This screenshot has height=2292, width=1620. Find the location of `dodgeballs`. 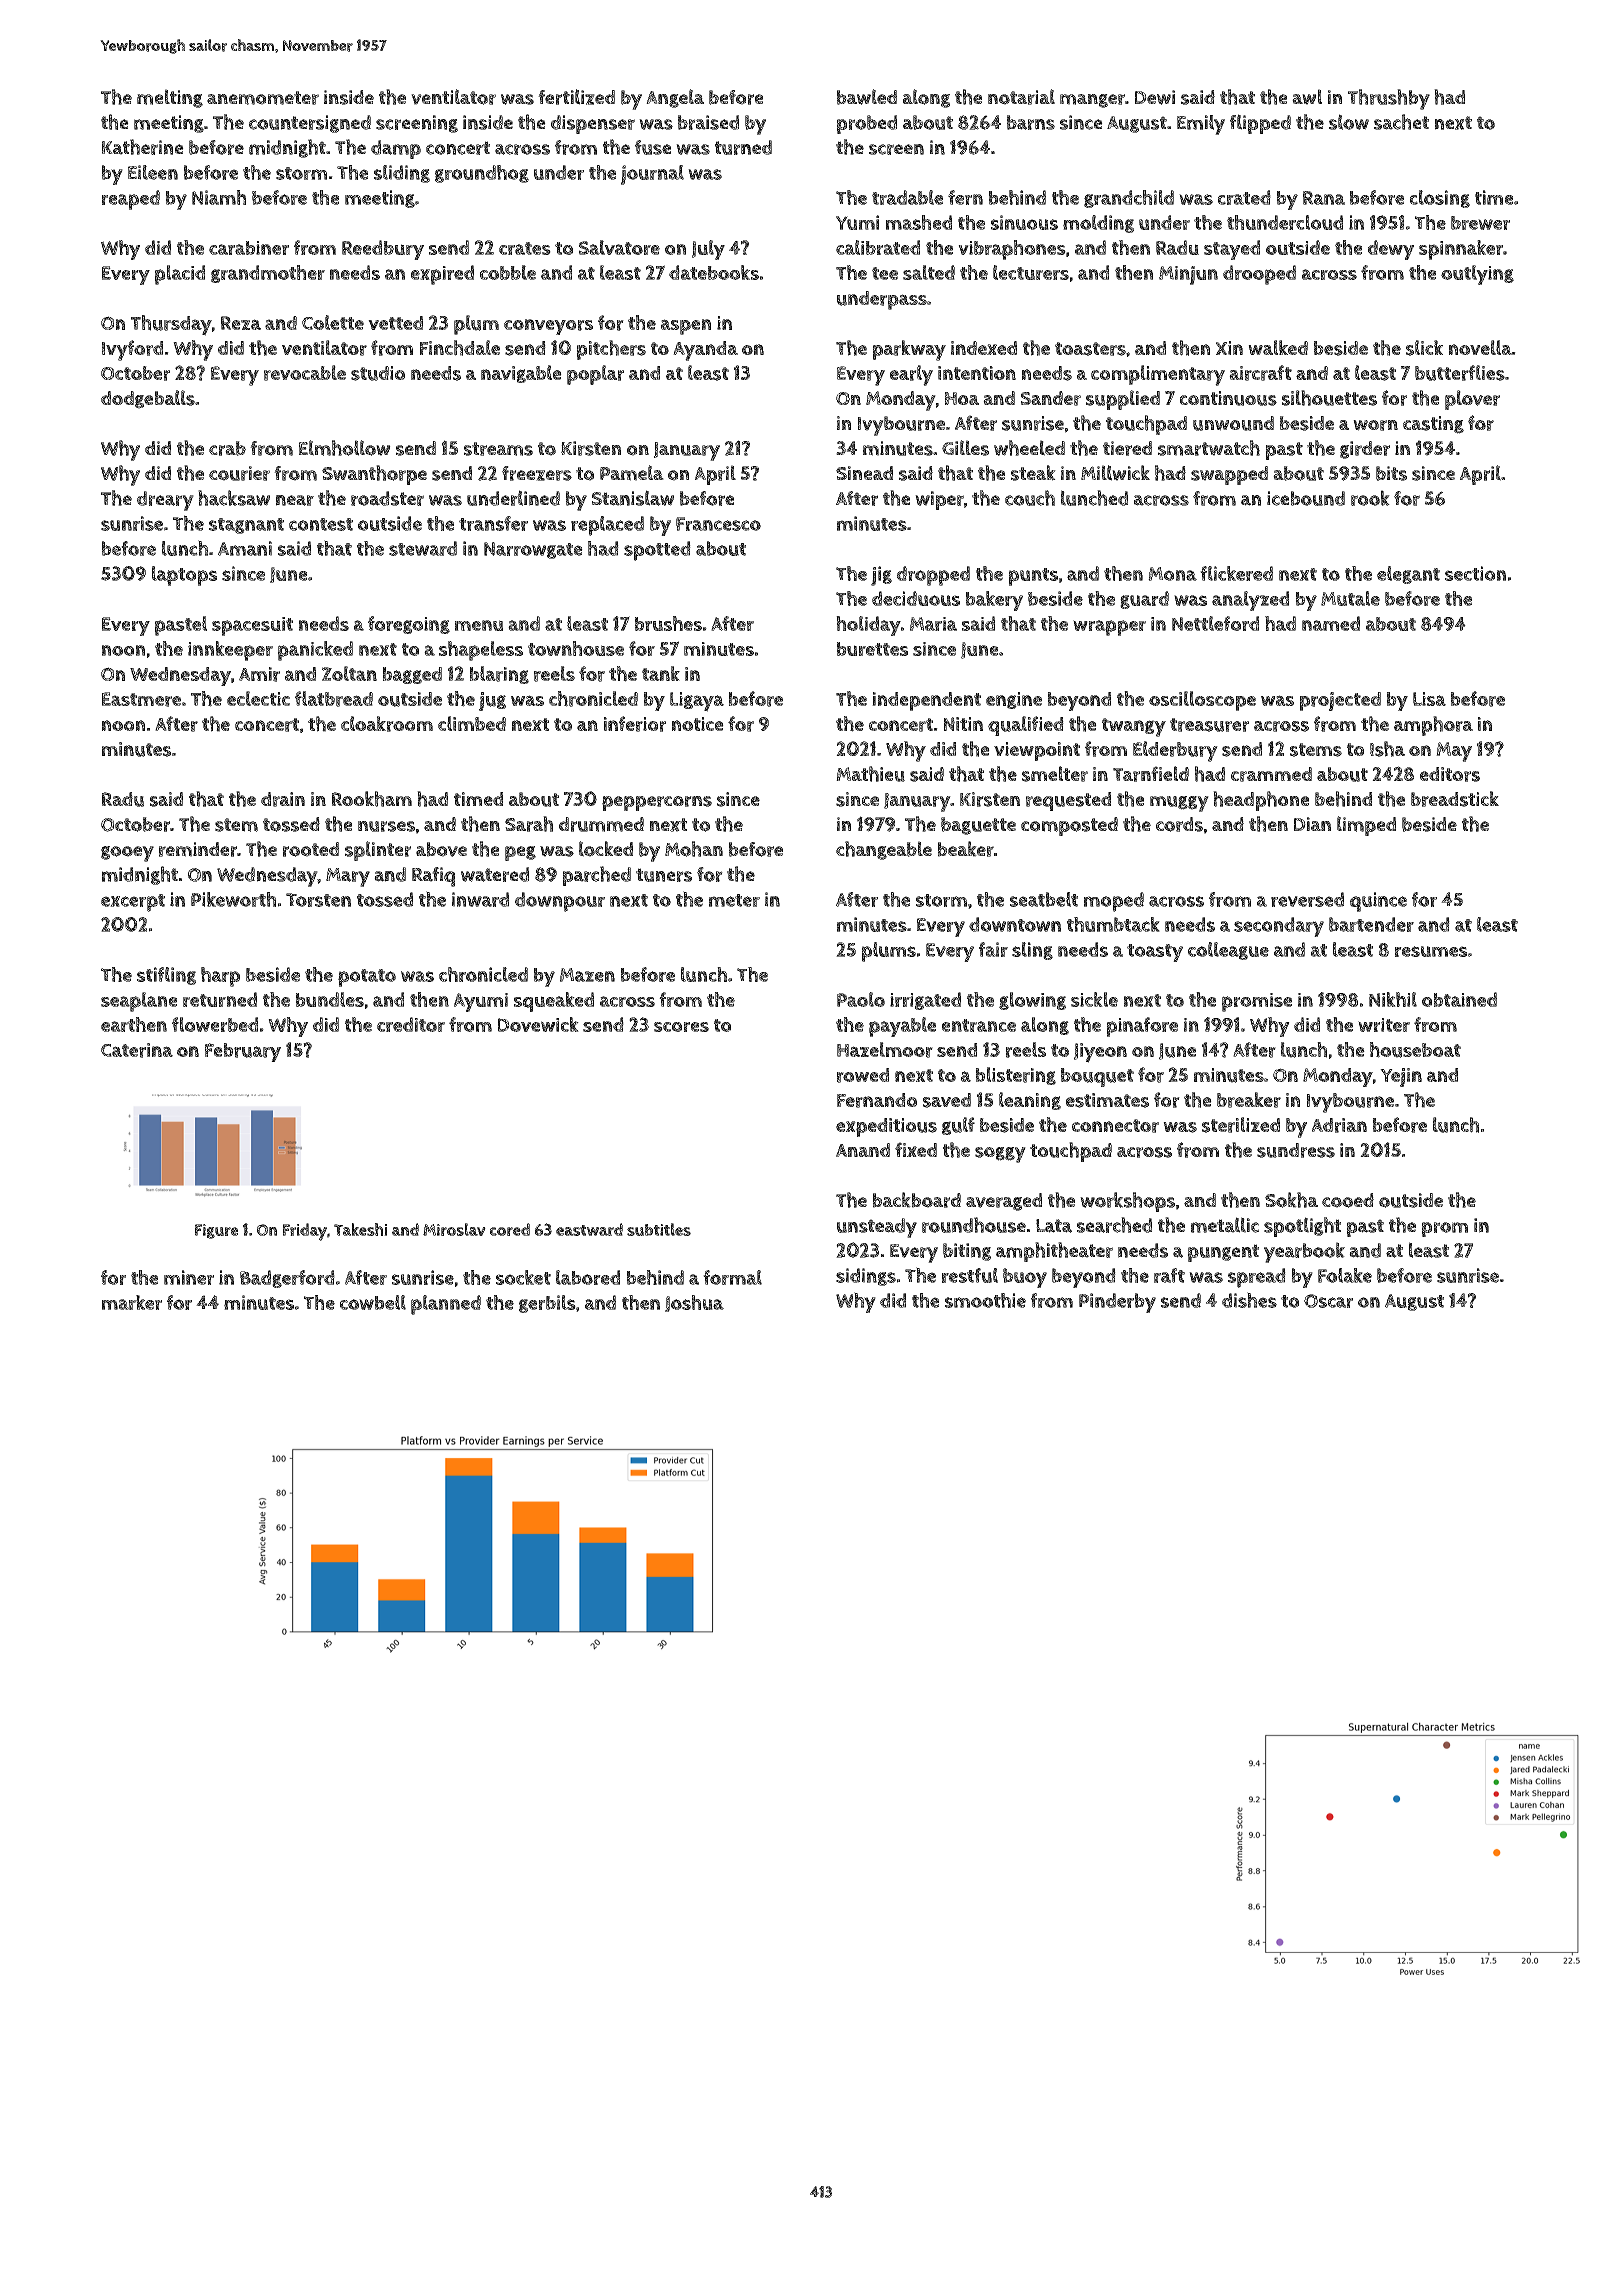

dodgeballs is located at coordinates (148, 399).
